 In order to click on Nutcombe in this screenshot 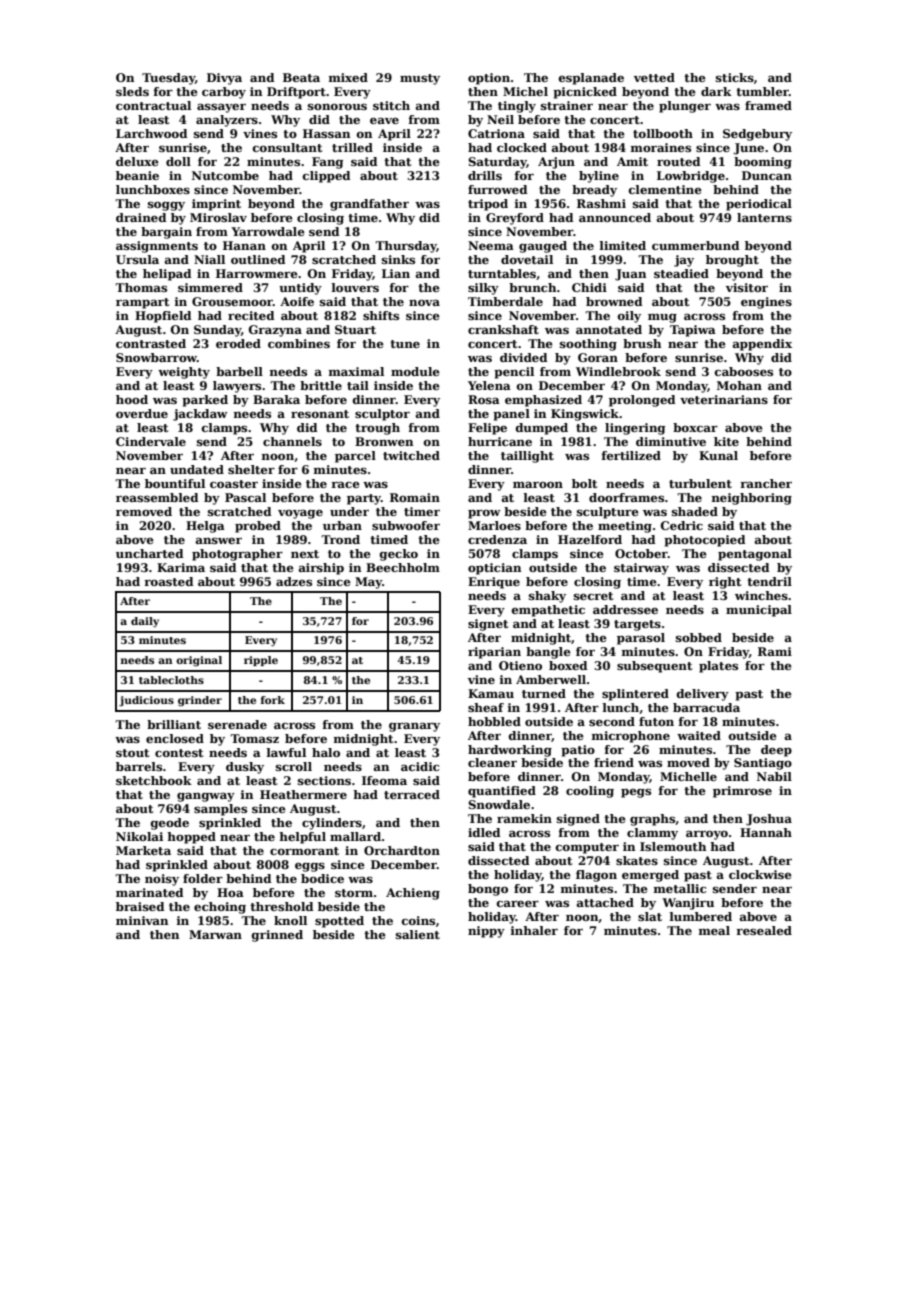, I will do `click(225, 175)`.
